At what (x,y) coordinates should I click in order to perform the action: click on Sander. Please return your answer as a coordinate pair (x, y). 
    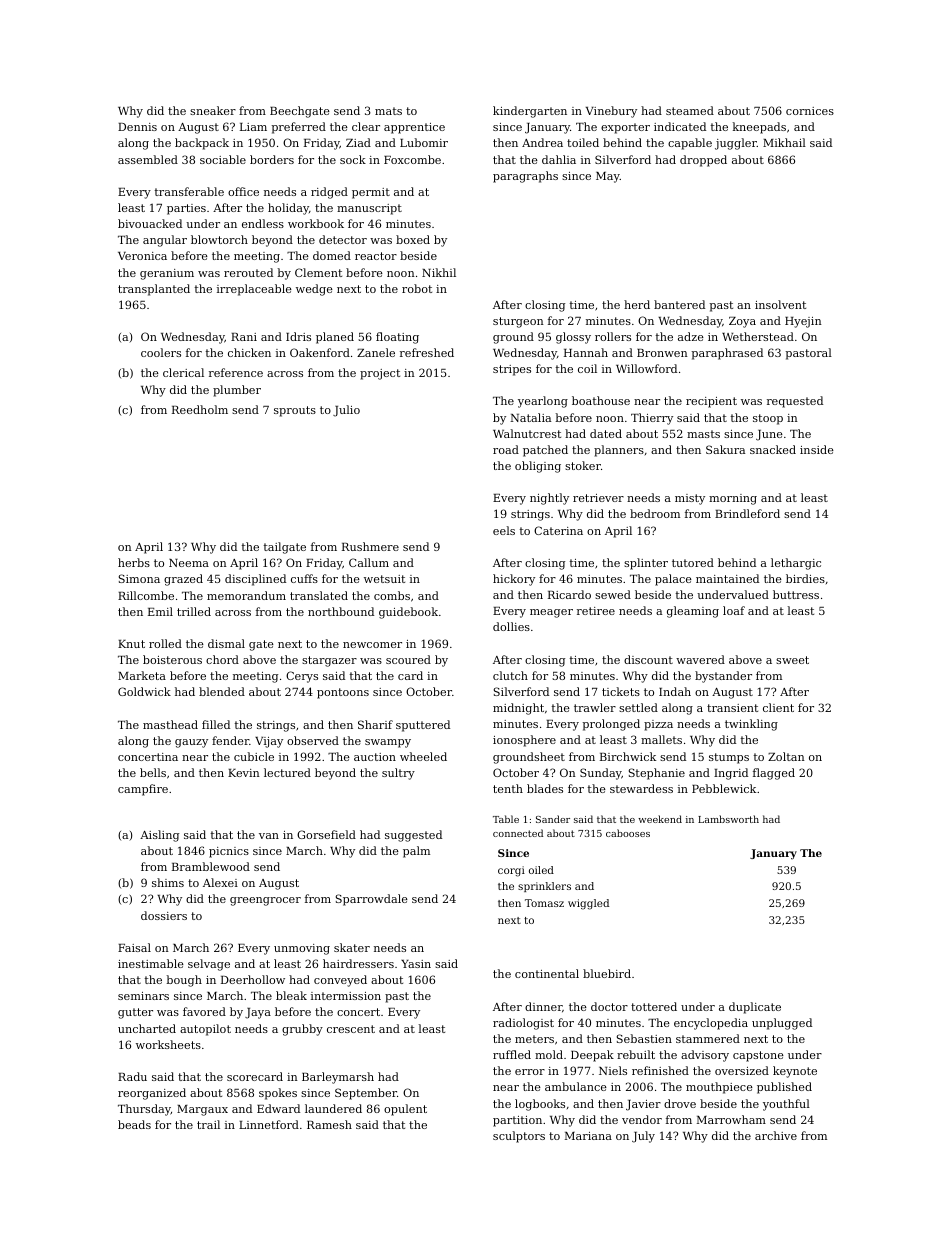
    Looking at the image, I should click on (553, 819).
